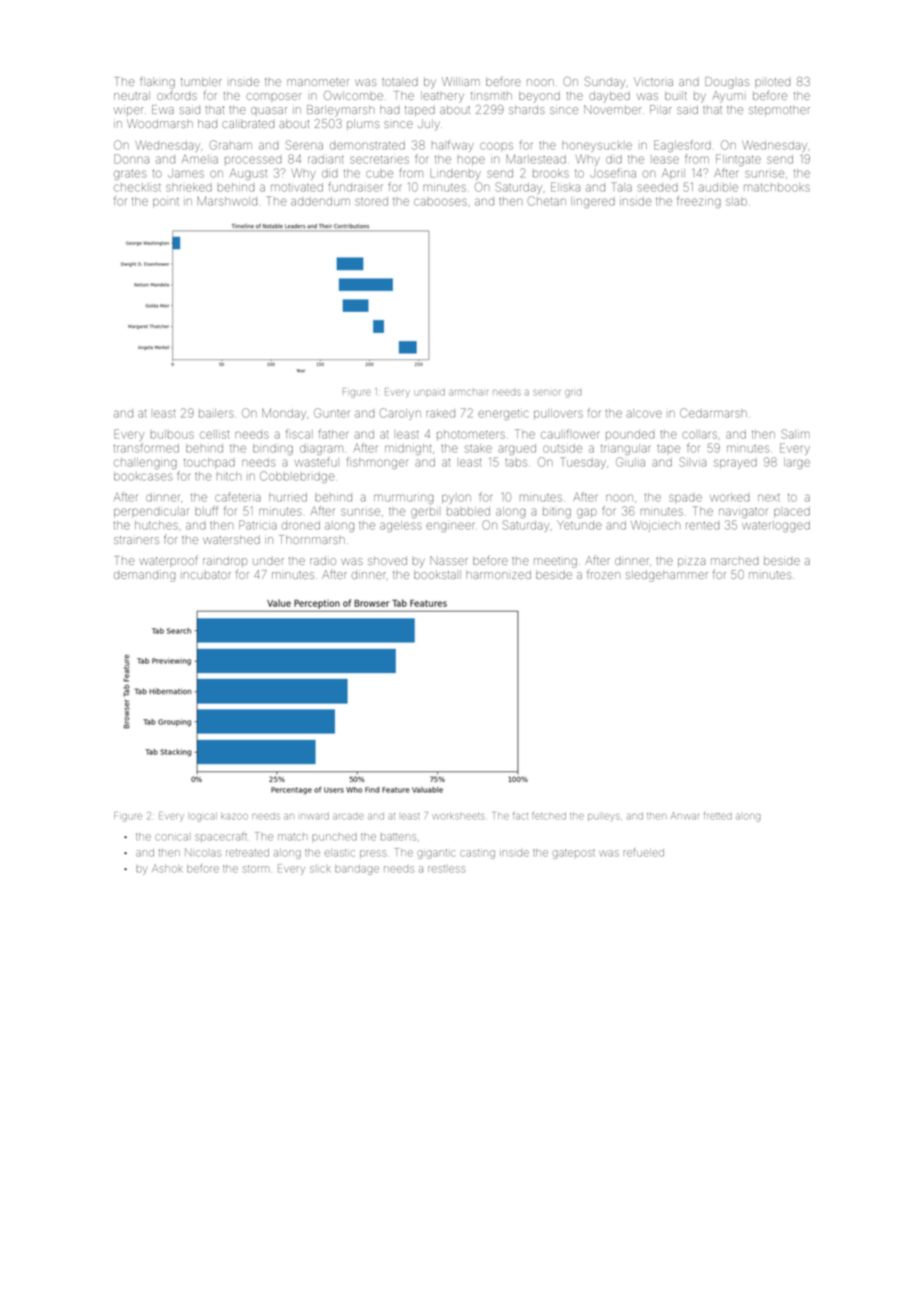 Image resolution: width=924 pixels, height=1308 pixels. What do you see at coordinates (593, 202) in the image?
I see `lingered` at bounding box center [593, 202].
